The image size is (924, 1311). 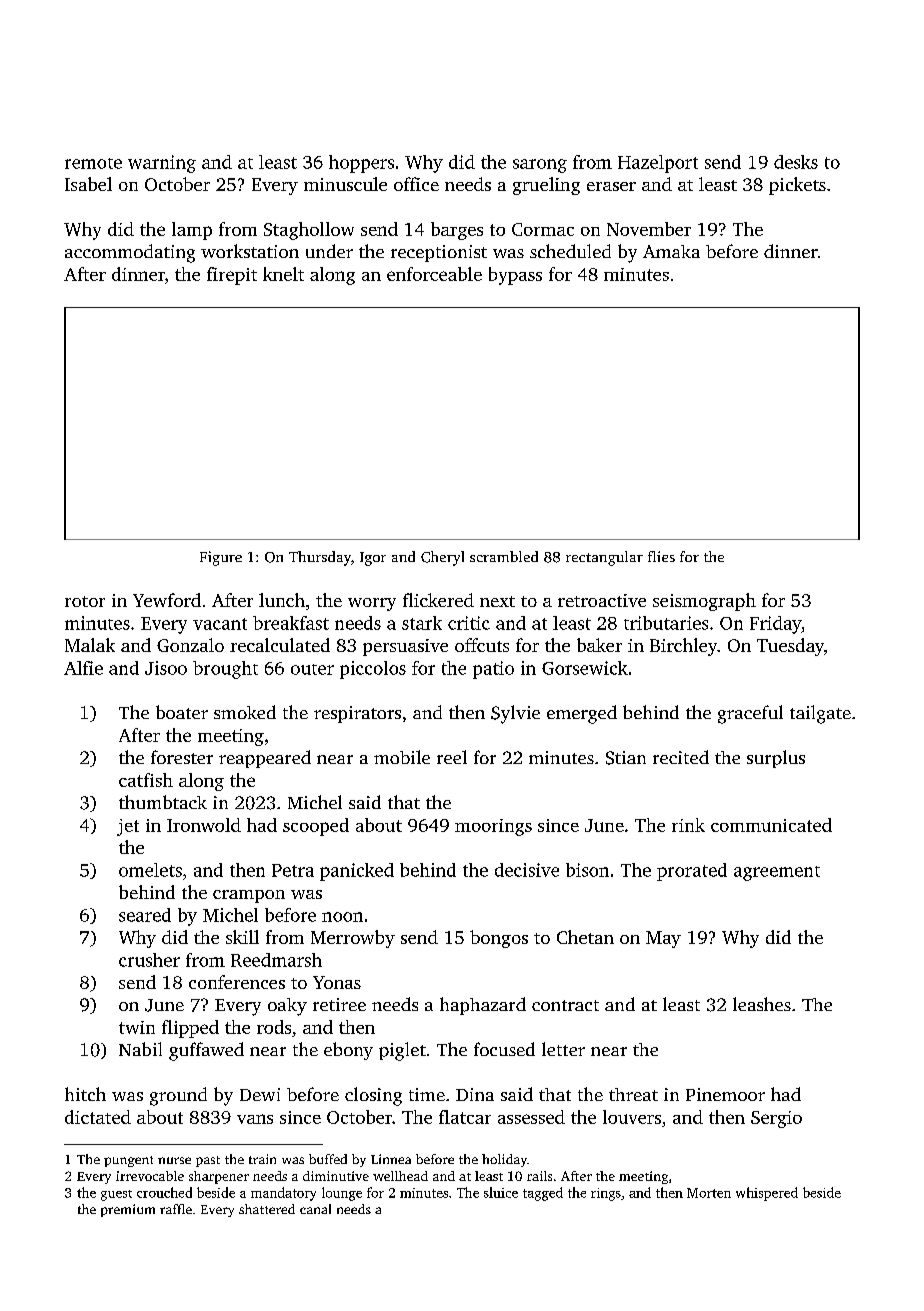 What do you see at coordinates (515, 276) in the screenshot?
I see `bypass` at bounding box center [515, 276].
